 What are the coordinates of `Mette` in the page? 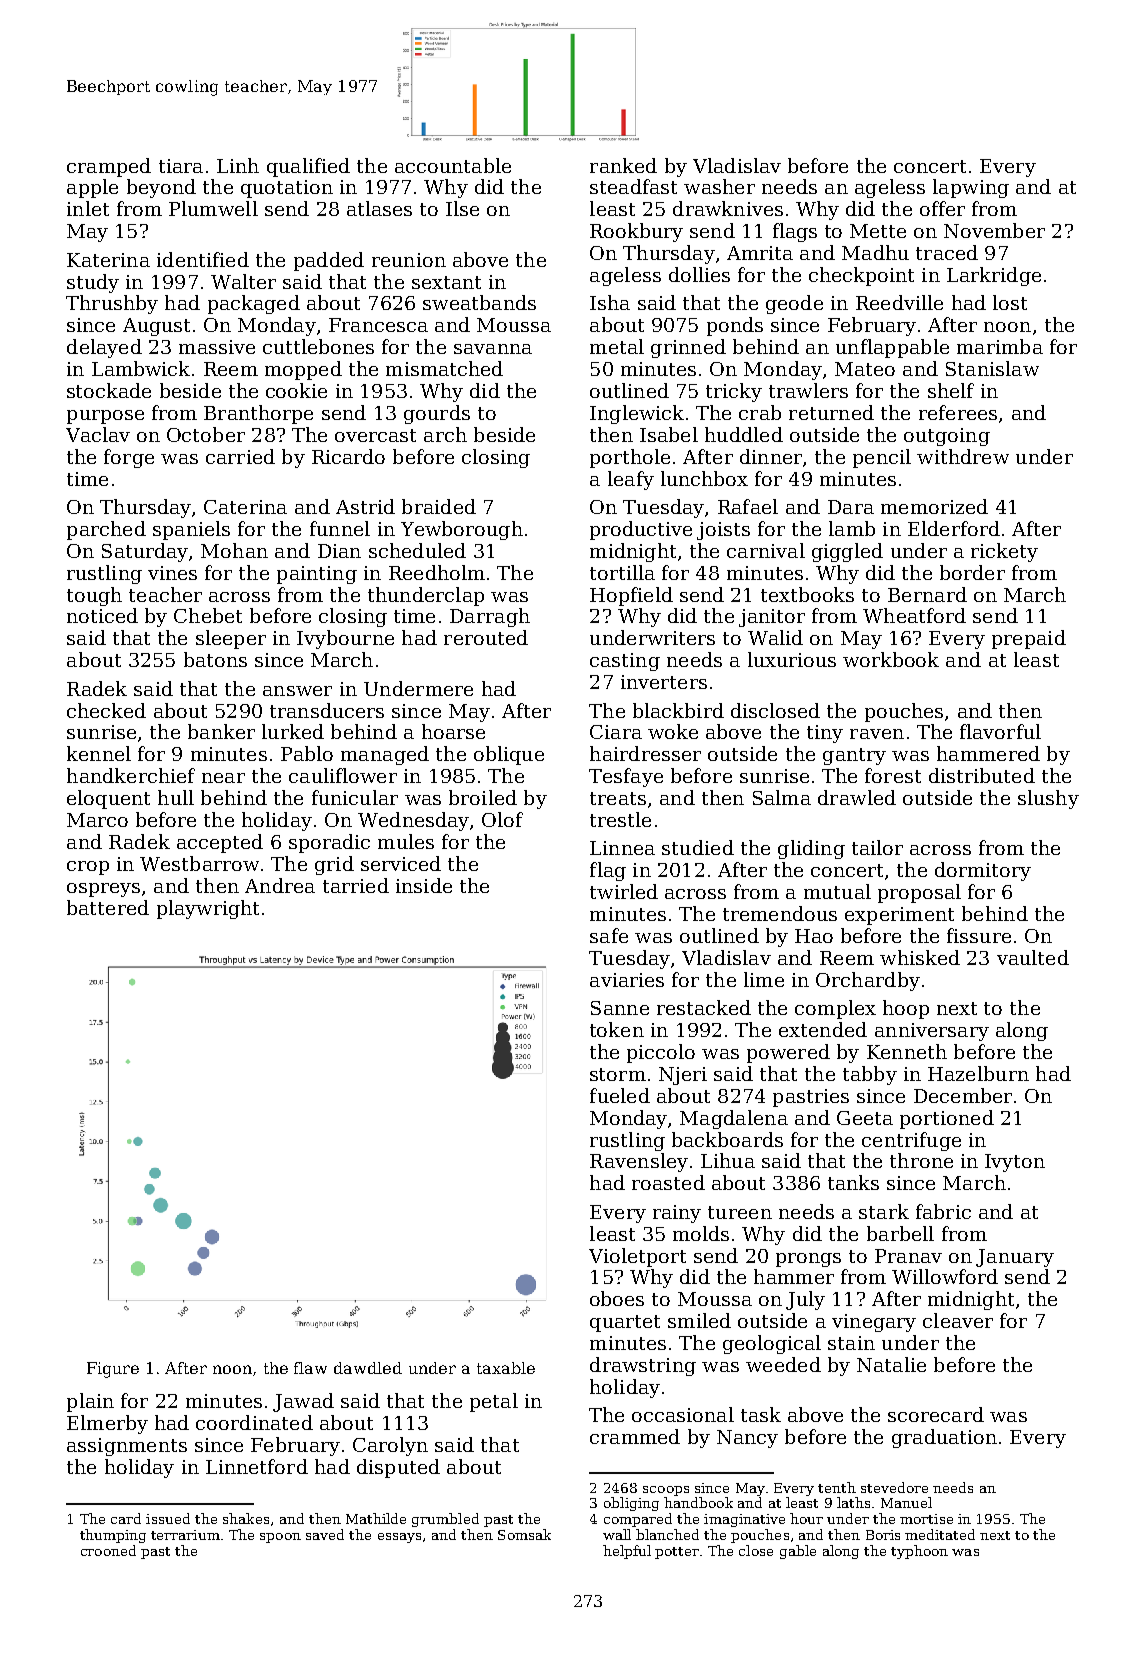 It's located at (878, 231).
